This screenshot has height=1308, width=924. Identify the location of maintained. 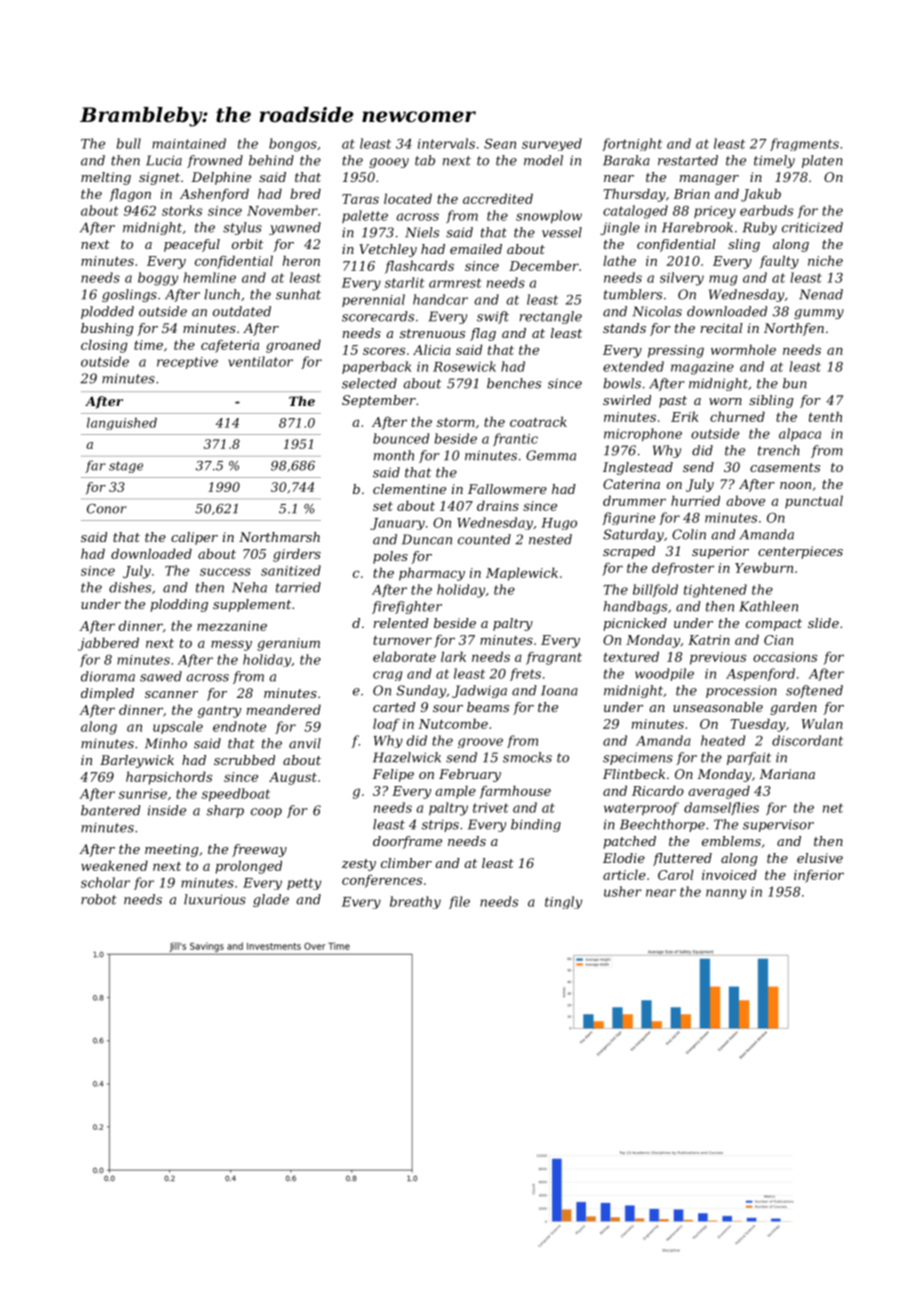
(189, 143).
